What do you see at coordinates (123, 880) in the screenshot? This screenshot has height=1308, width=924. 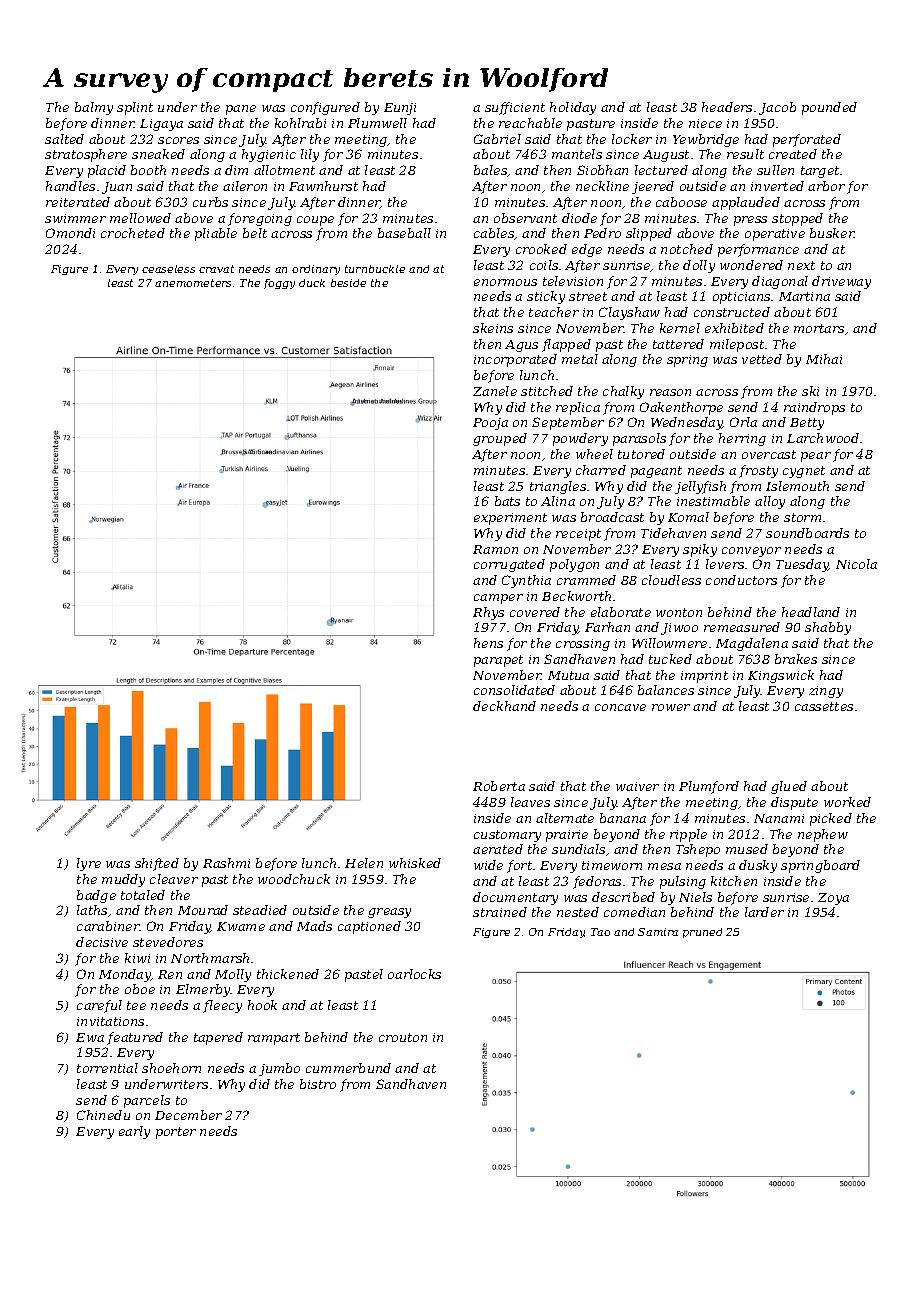 I see `muddy` at bounding box center [123, 880].
